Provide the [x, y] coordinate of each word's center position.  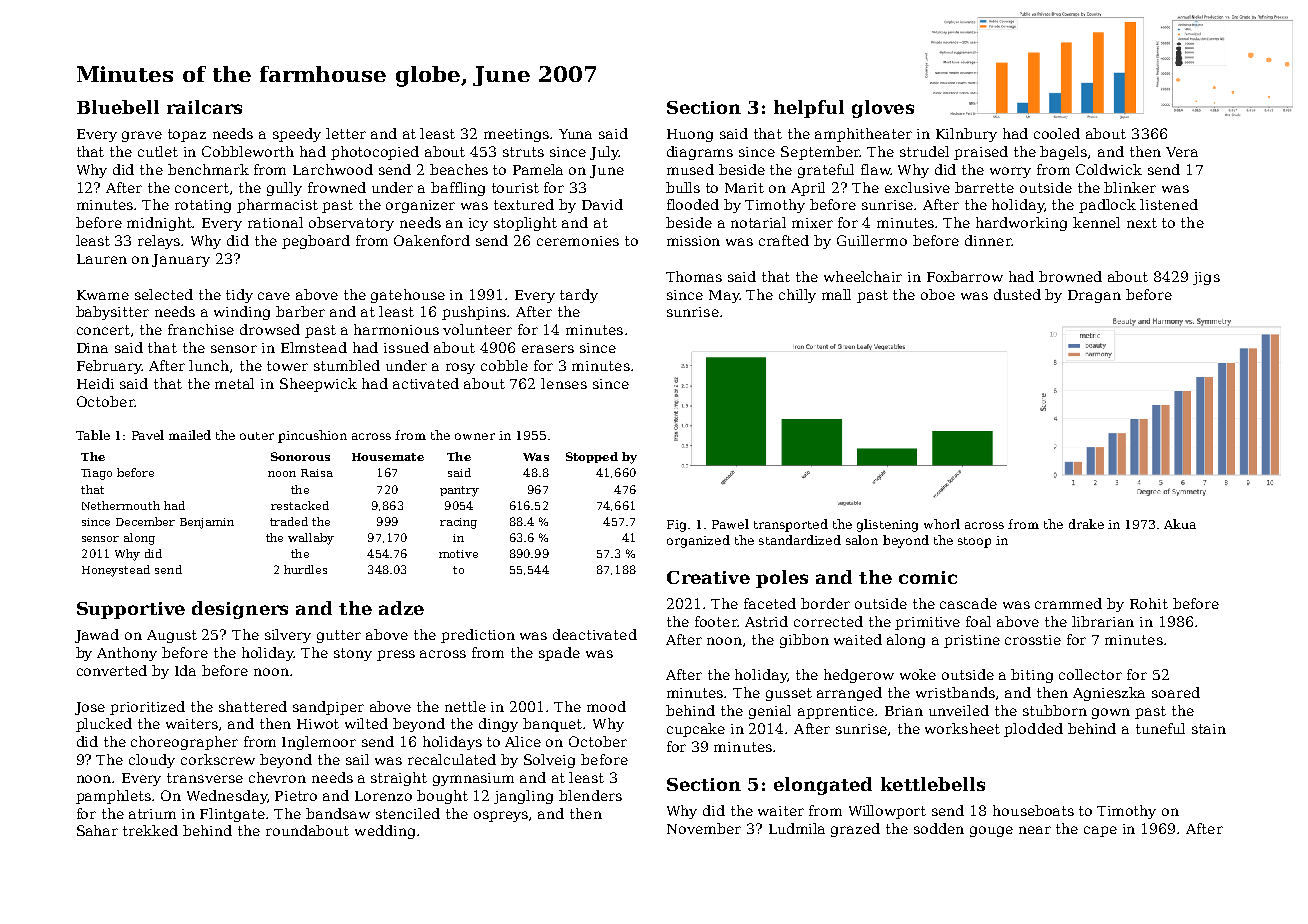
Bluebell [118, 107]
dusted [1017, 294]
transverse [205, 778]
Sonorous [300, 456]
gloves [883, 109]
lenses [564, 383]
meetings [516, 135]
